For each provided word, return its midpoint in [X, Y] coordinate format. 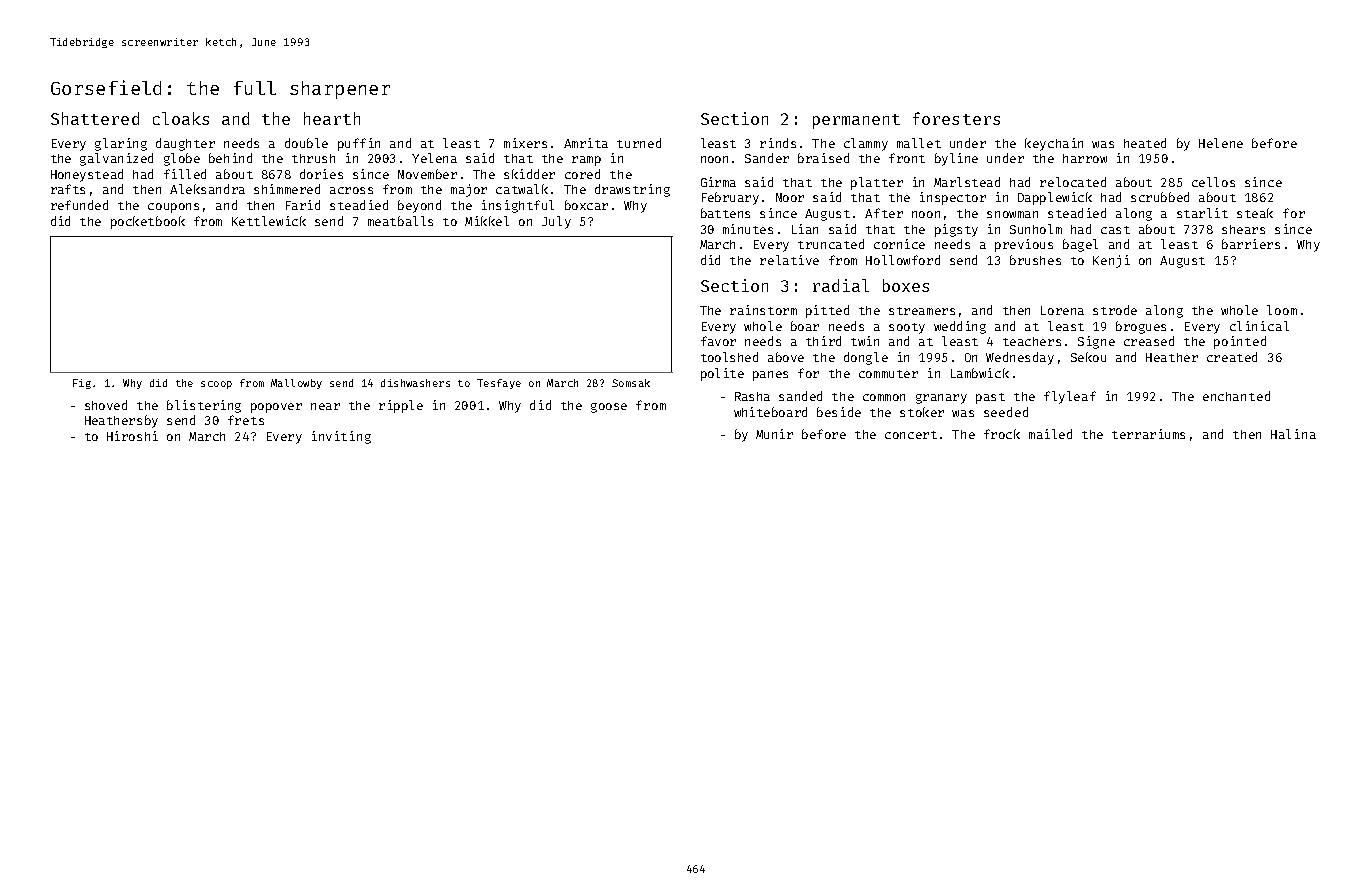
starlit [1202, 213]
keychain [1054, 144]
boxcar [586, 205]
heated [1145, 143]
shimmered [287, 189]
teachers [1032, 341]
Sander [767, 158]
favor [718, 341]
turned [639, 143]
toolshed [729, 357]
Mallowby [296, 384]
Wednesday [1020, 358]
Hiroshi [132, 436]
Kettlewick [269, 221]
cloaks [181, 118]
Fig [82, 384]
